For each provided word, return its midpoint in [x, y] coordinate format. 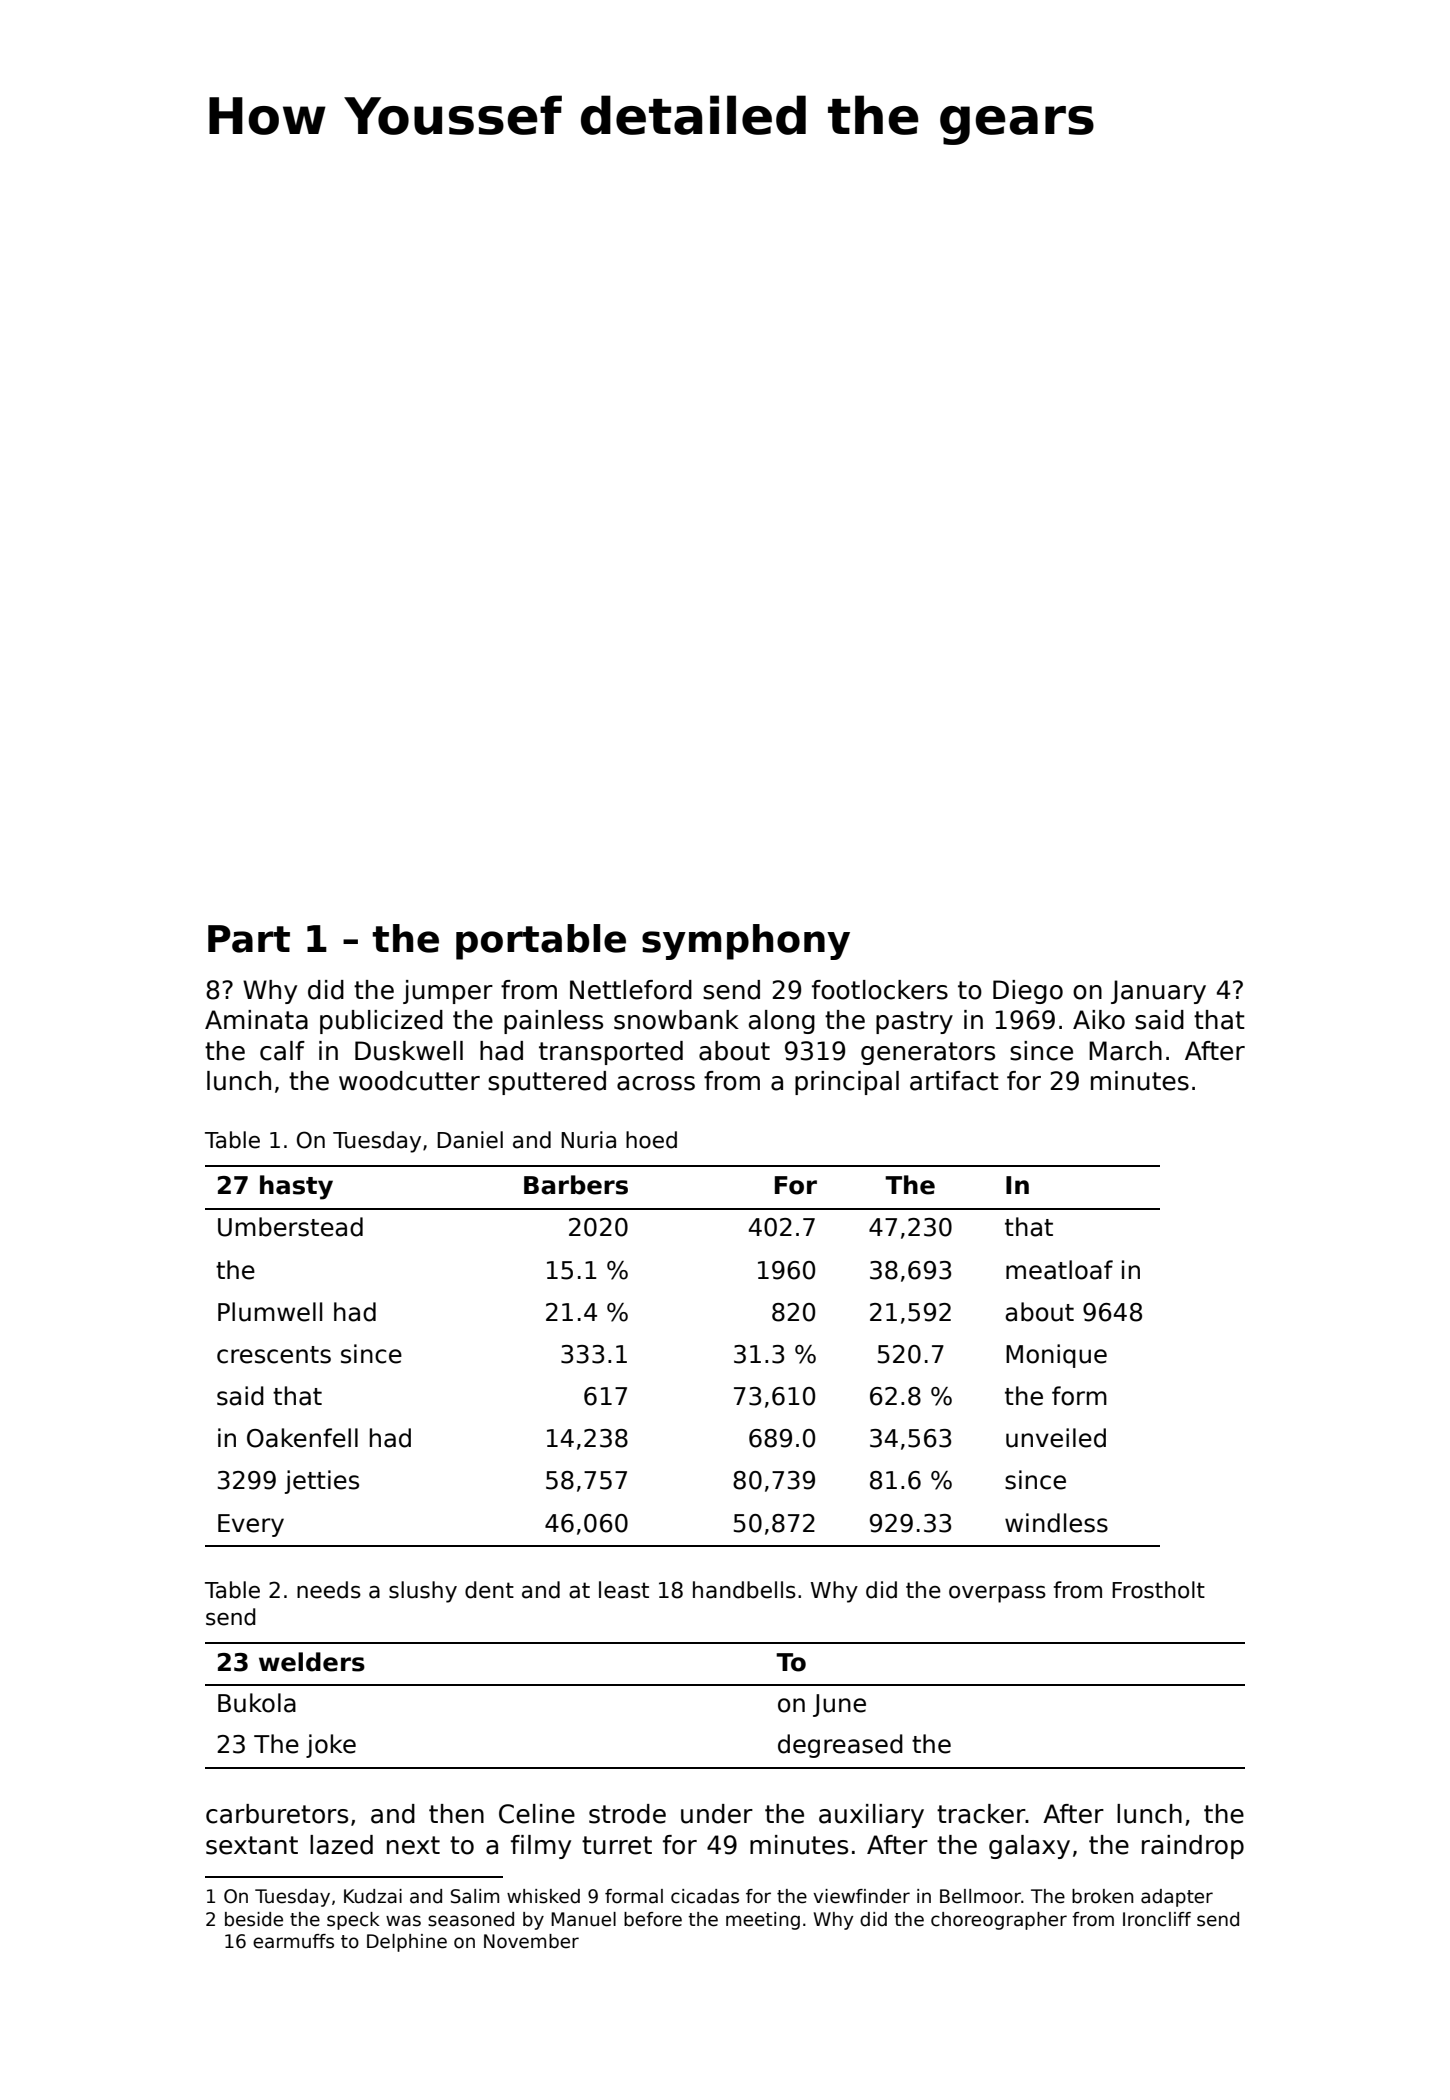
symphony [746, 942]
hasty [296, 1187]
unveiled [1056, 1438]
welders [312, 1662]
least [624, 1590]
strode [627, 1814]
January [1158, 992]
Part [249, 939]
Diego [1028, 992]
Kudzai [373, 1896]
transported [611, 1053]
